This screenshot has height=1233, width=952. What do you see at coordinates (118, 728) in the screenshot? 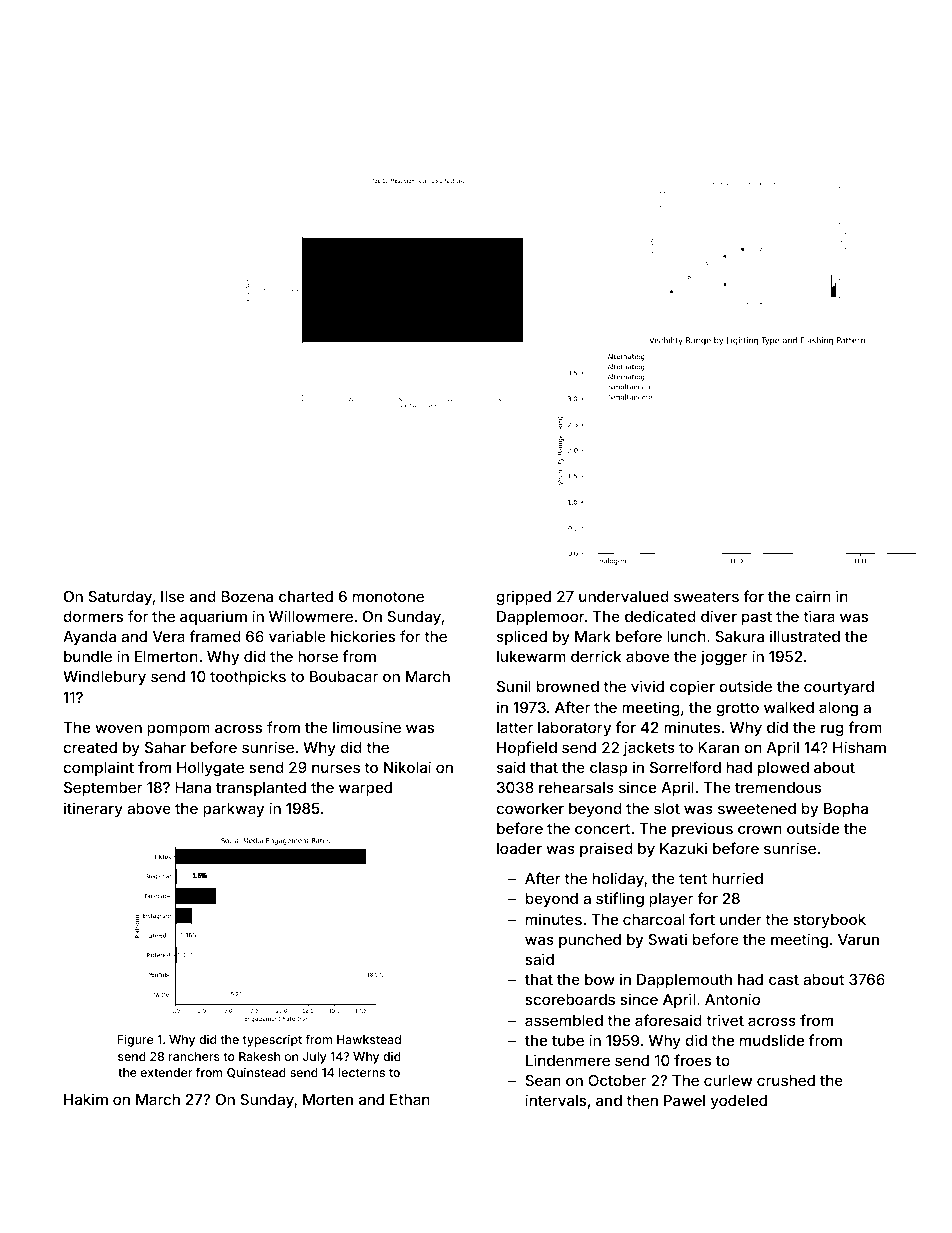
I see `woven` at bounding box center [118, 728].
